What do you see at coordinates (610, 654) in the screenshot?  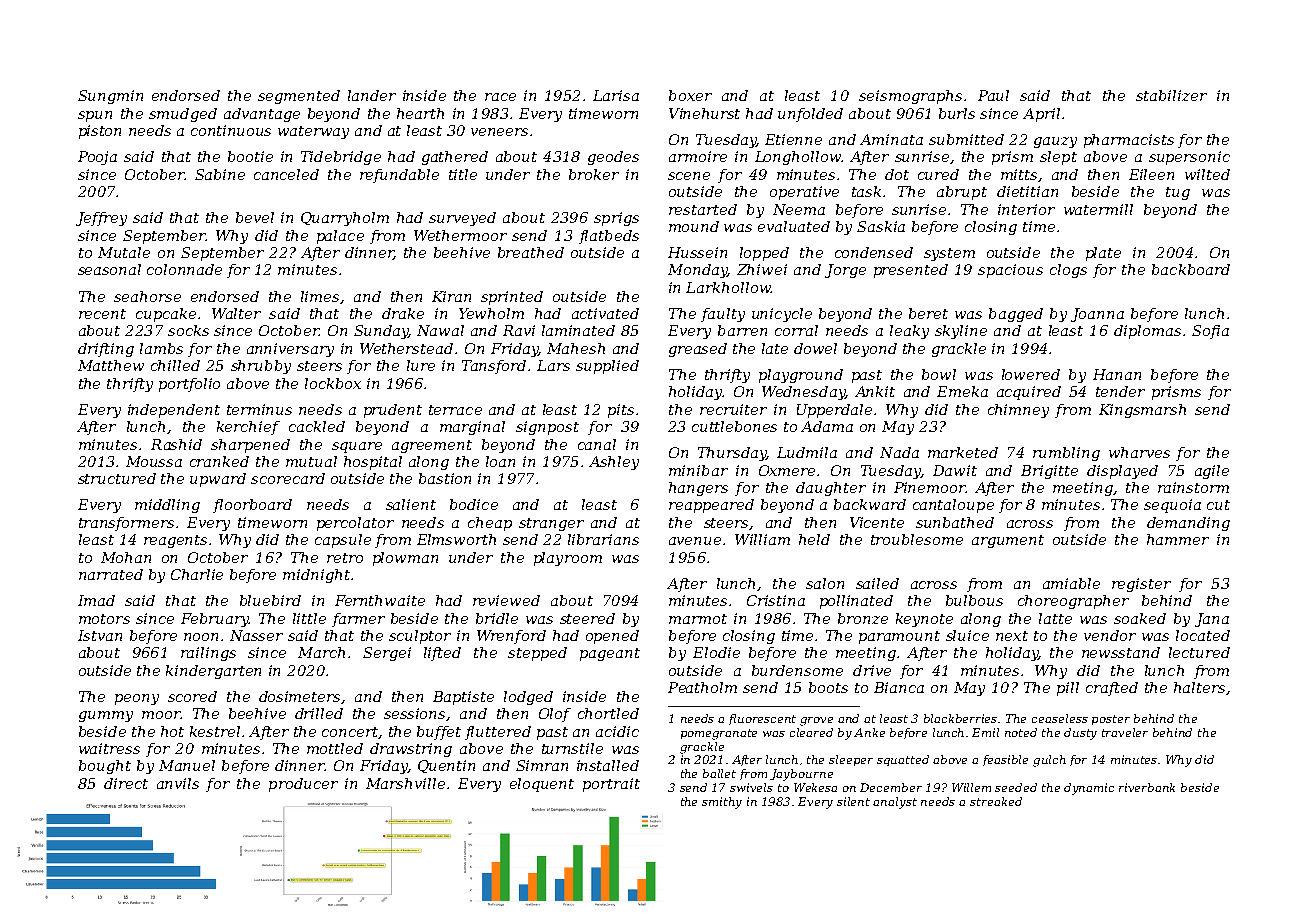 I see `pageant` at bounding box center [610, 654].
